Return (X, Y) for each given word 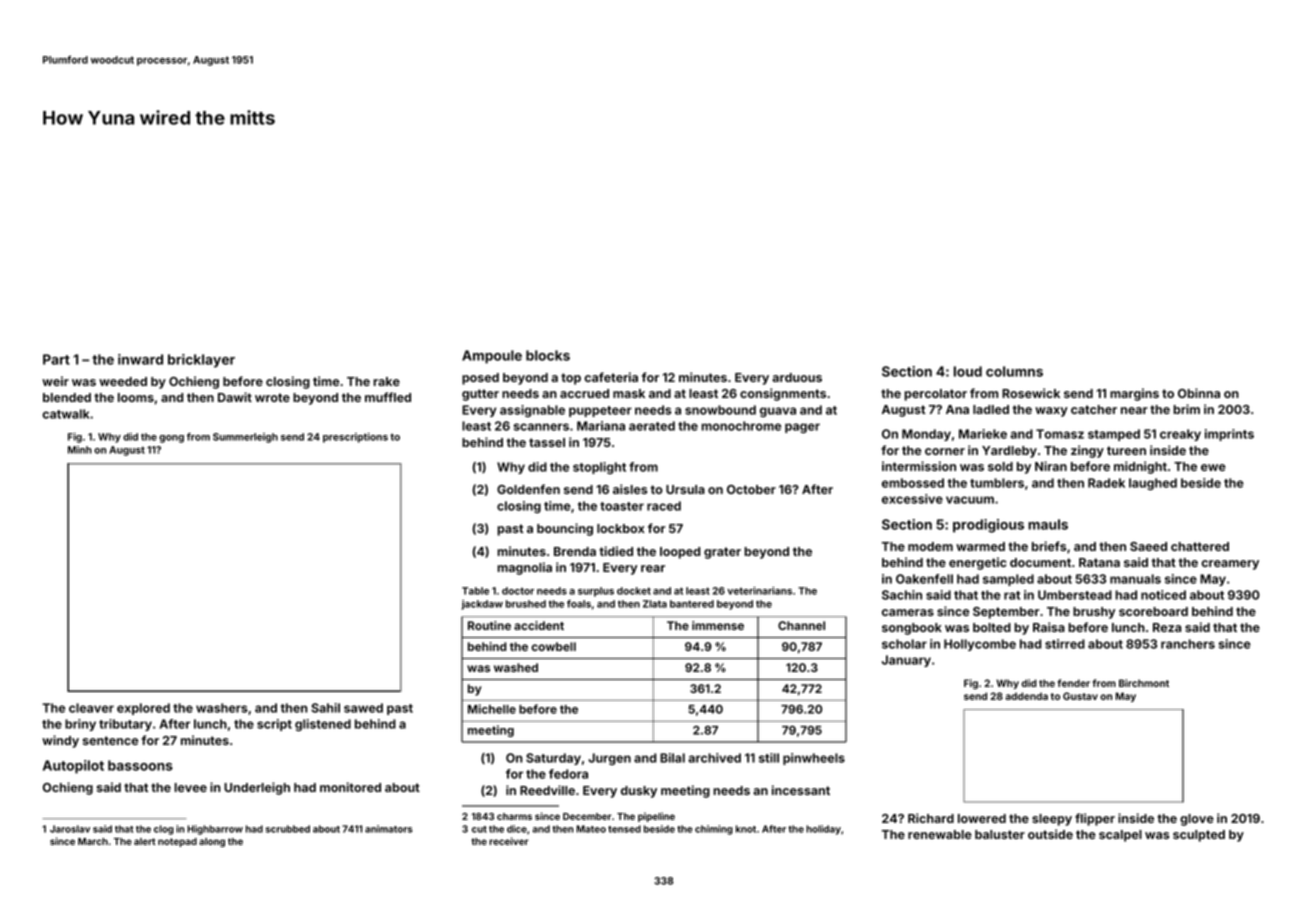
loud (968, 371)
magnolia (524, 568)
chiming (714, 830)
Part (56, 359)
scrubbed (288, 829)
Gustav (1080, 696)
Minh (80, 450)
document (1040, 562)
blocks (548, 355)
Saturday (553, 759)
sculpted (1199, 836)
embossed (913, 483)
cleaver (91, 708)
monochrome (741, 426)
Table (475, 591)
